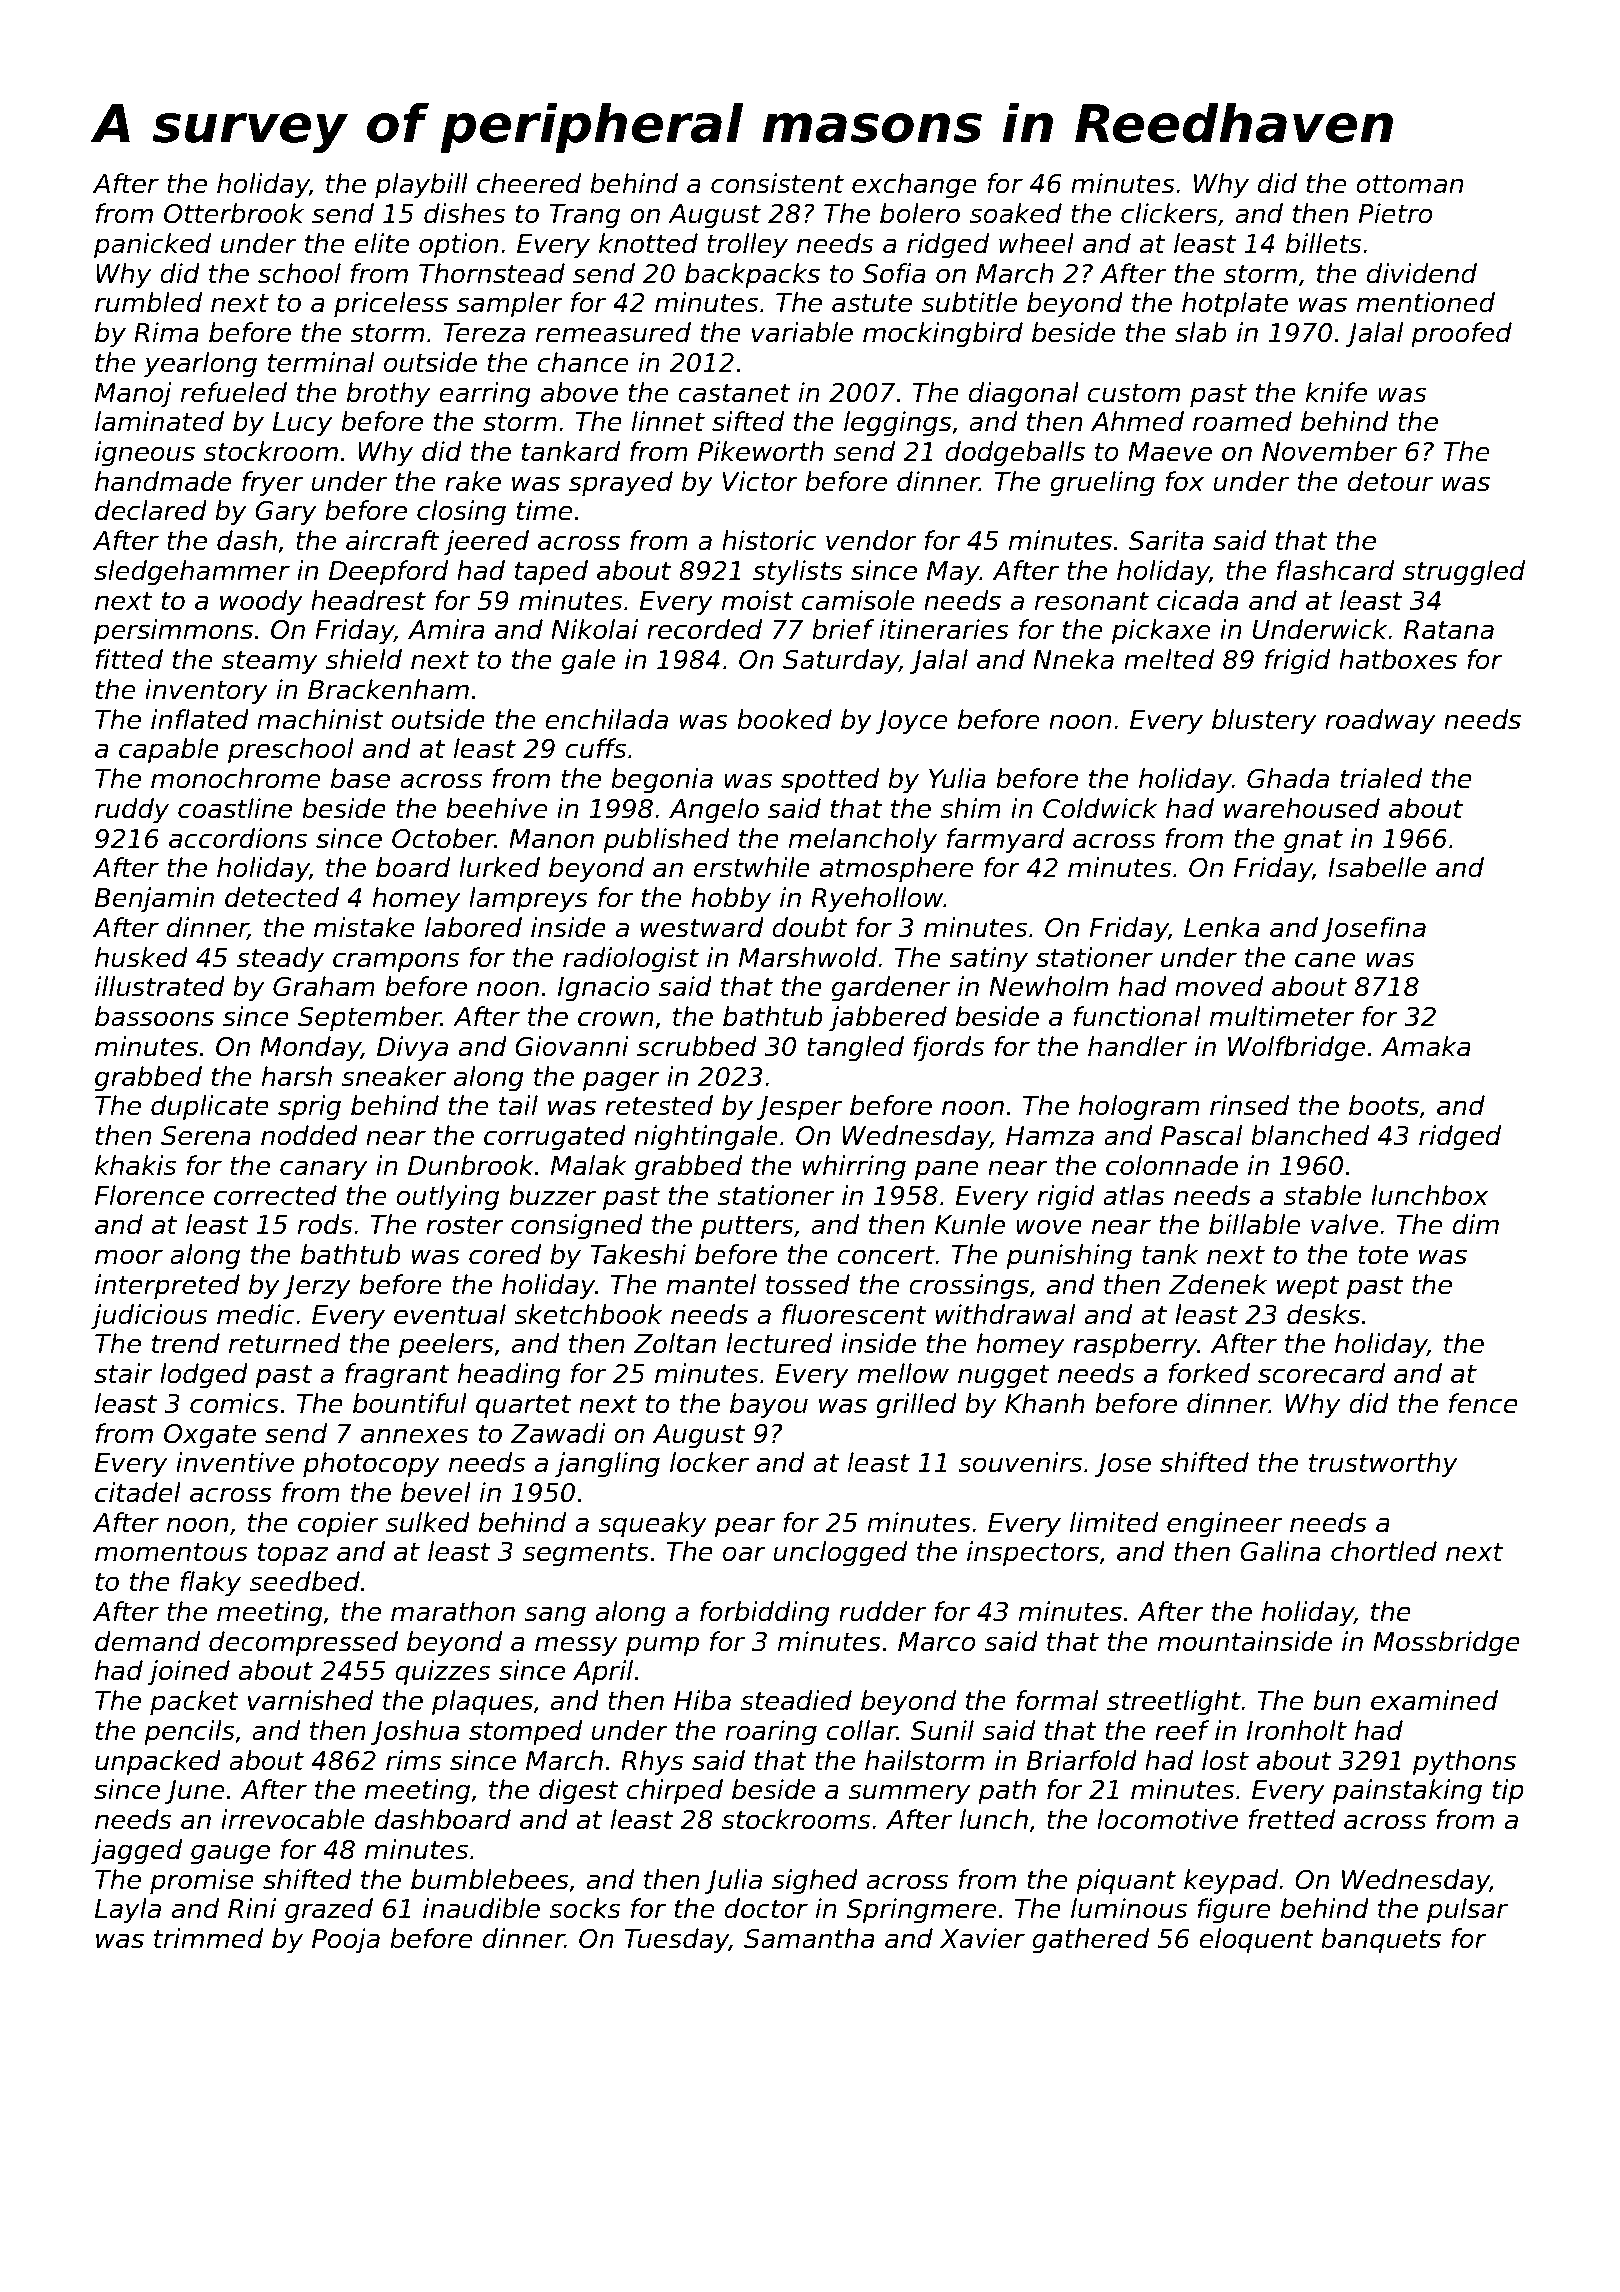 The height and width of the image is (2292, 1620). Describe the element at coordinates (1409, 184) in the image. I see `ottoman` at that location.
